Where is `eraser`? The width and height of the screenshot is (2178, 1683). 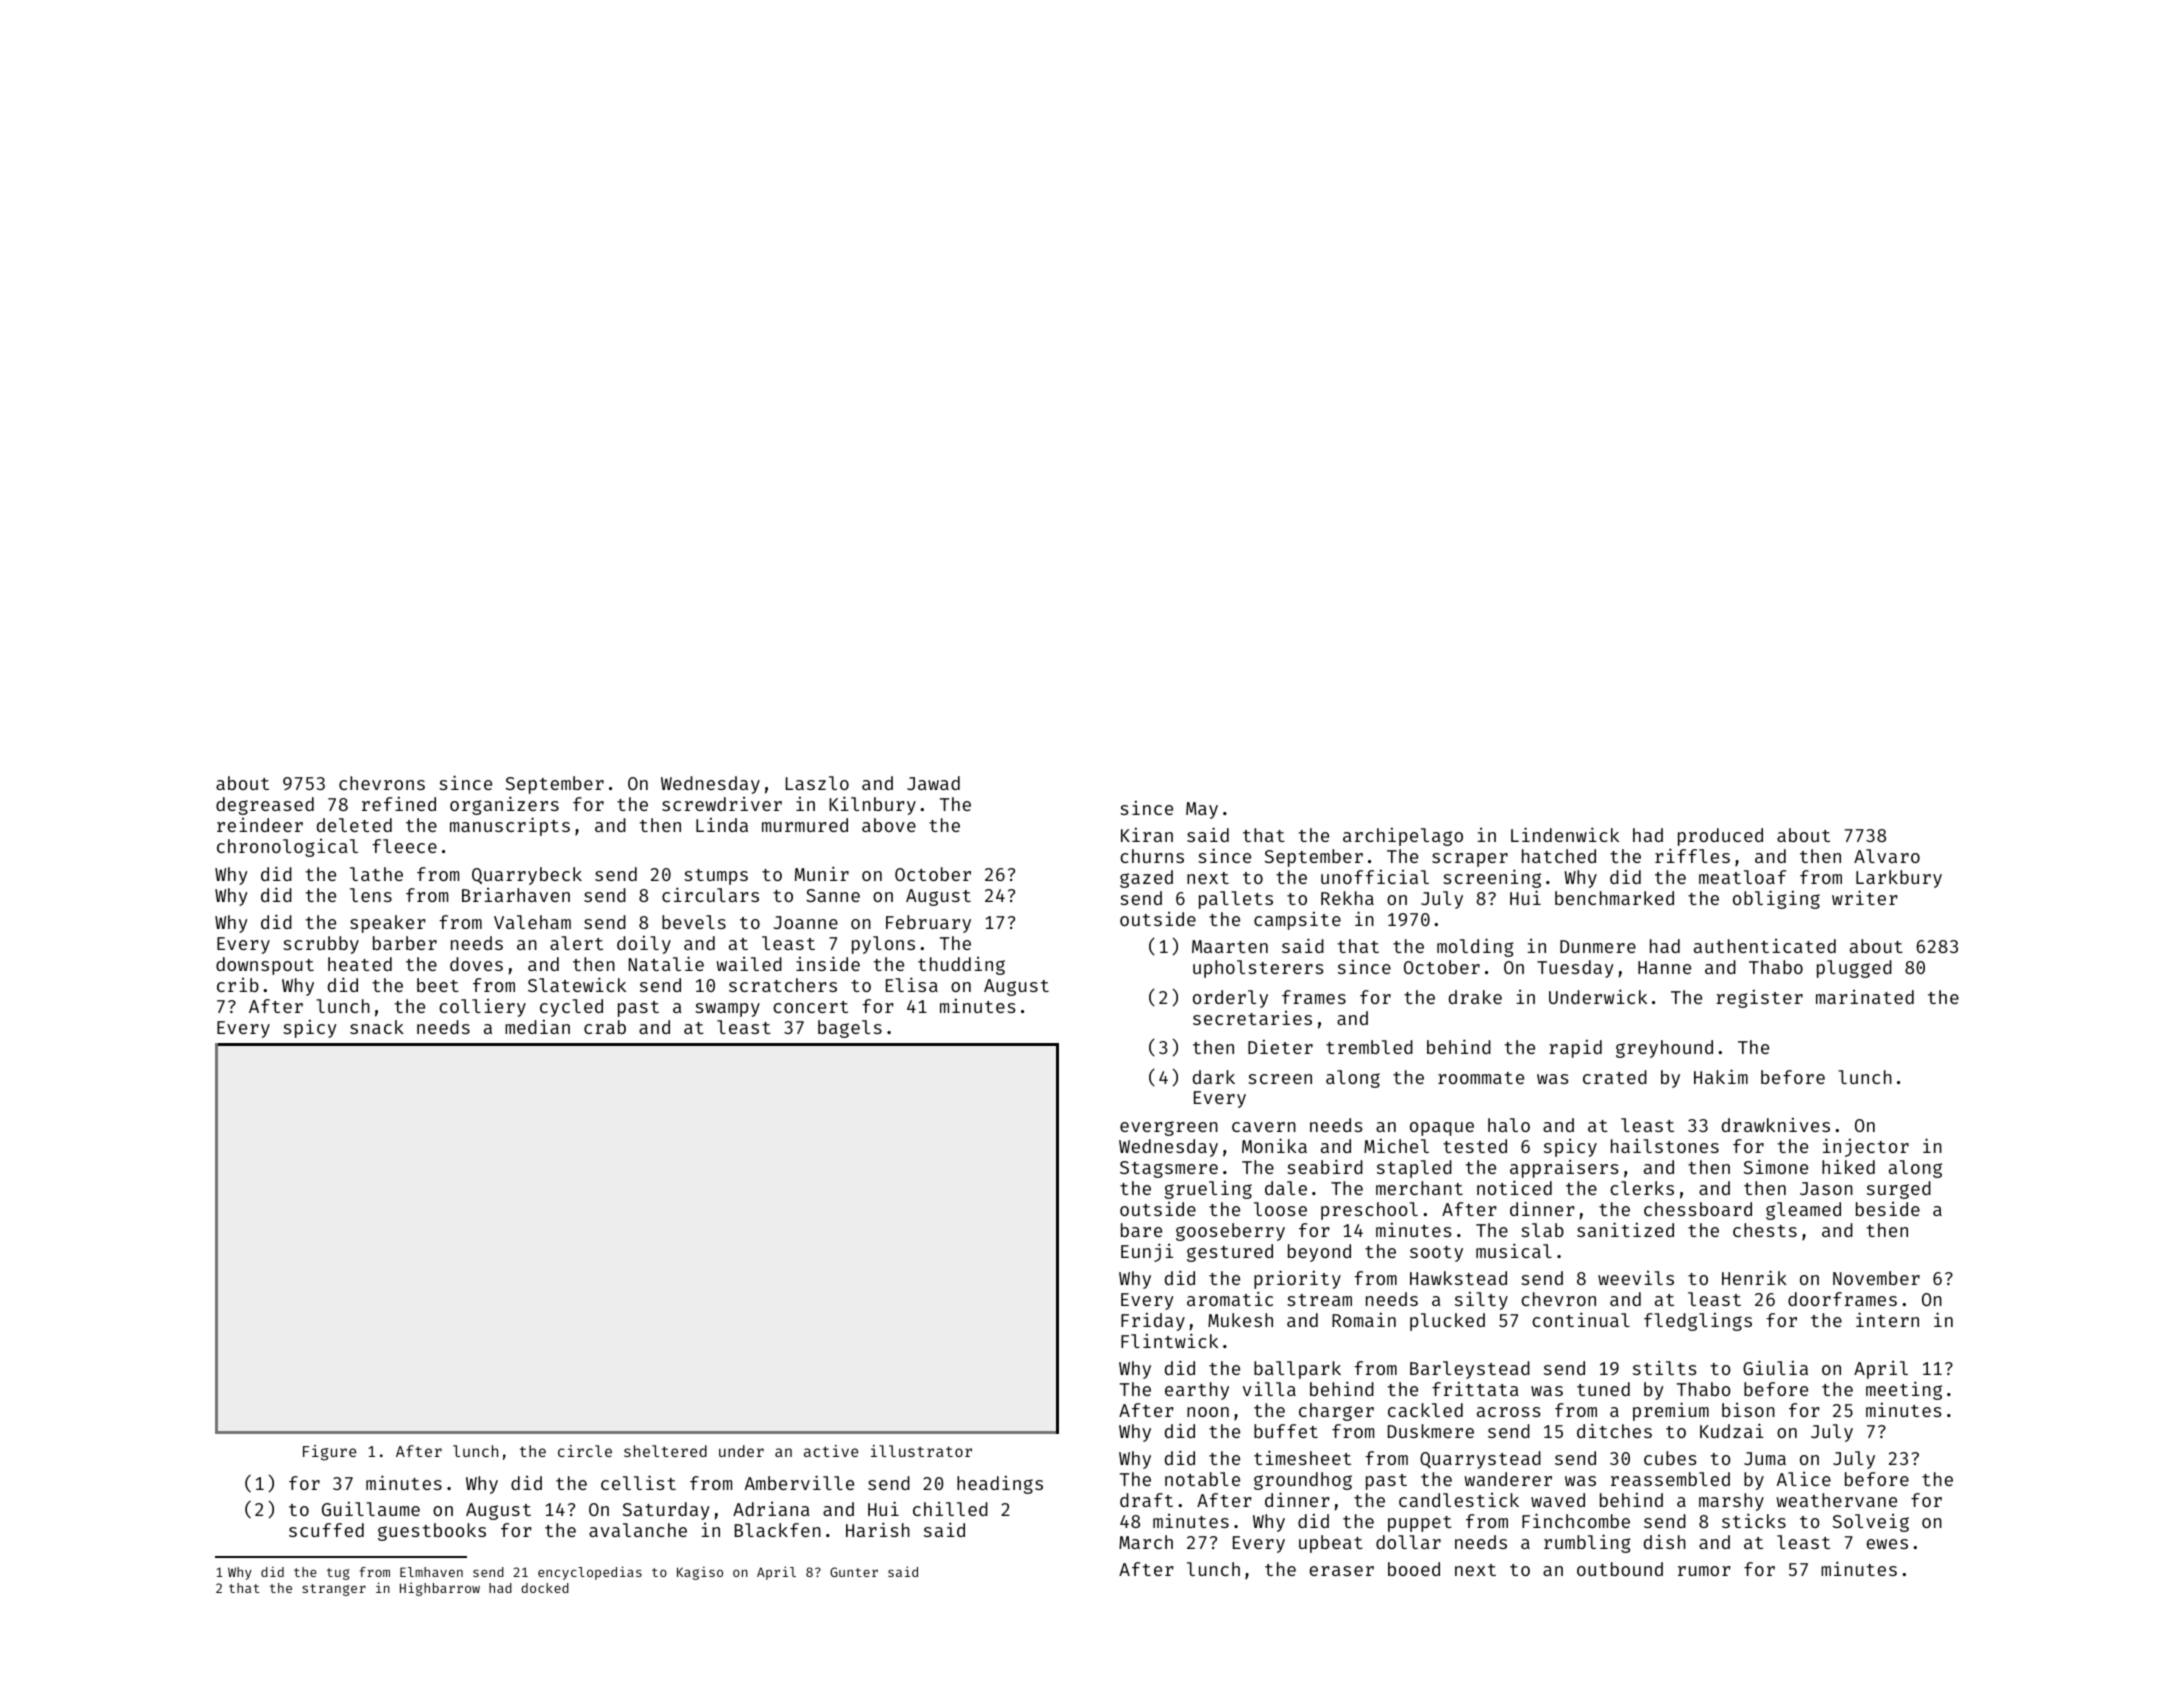
eraser is located at coordinates (1341, 1571).
